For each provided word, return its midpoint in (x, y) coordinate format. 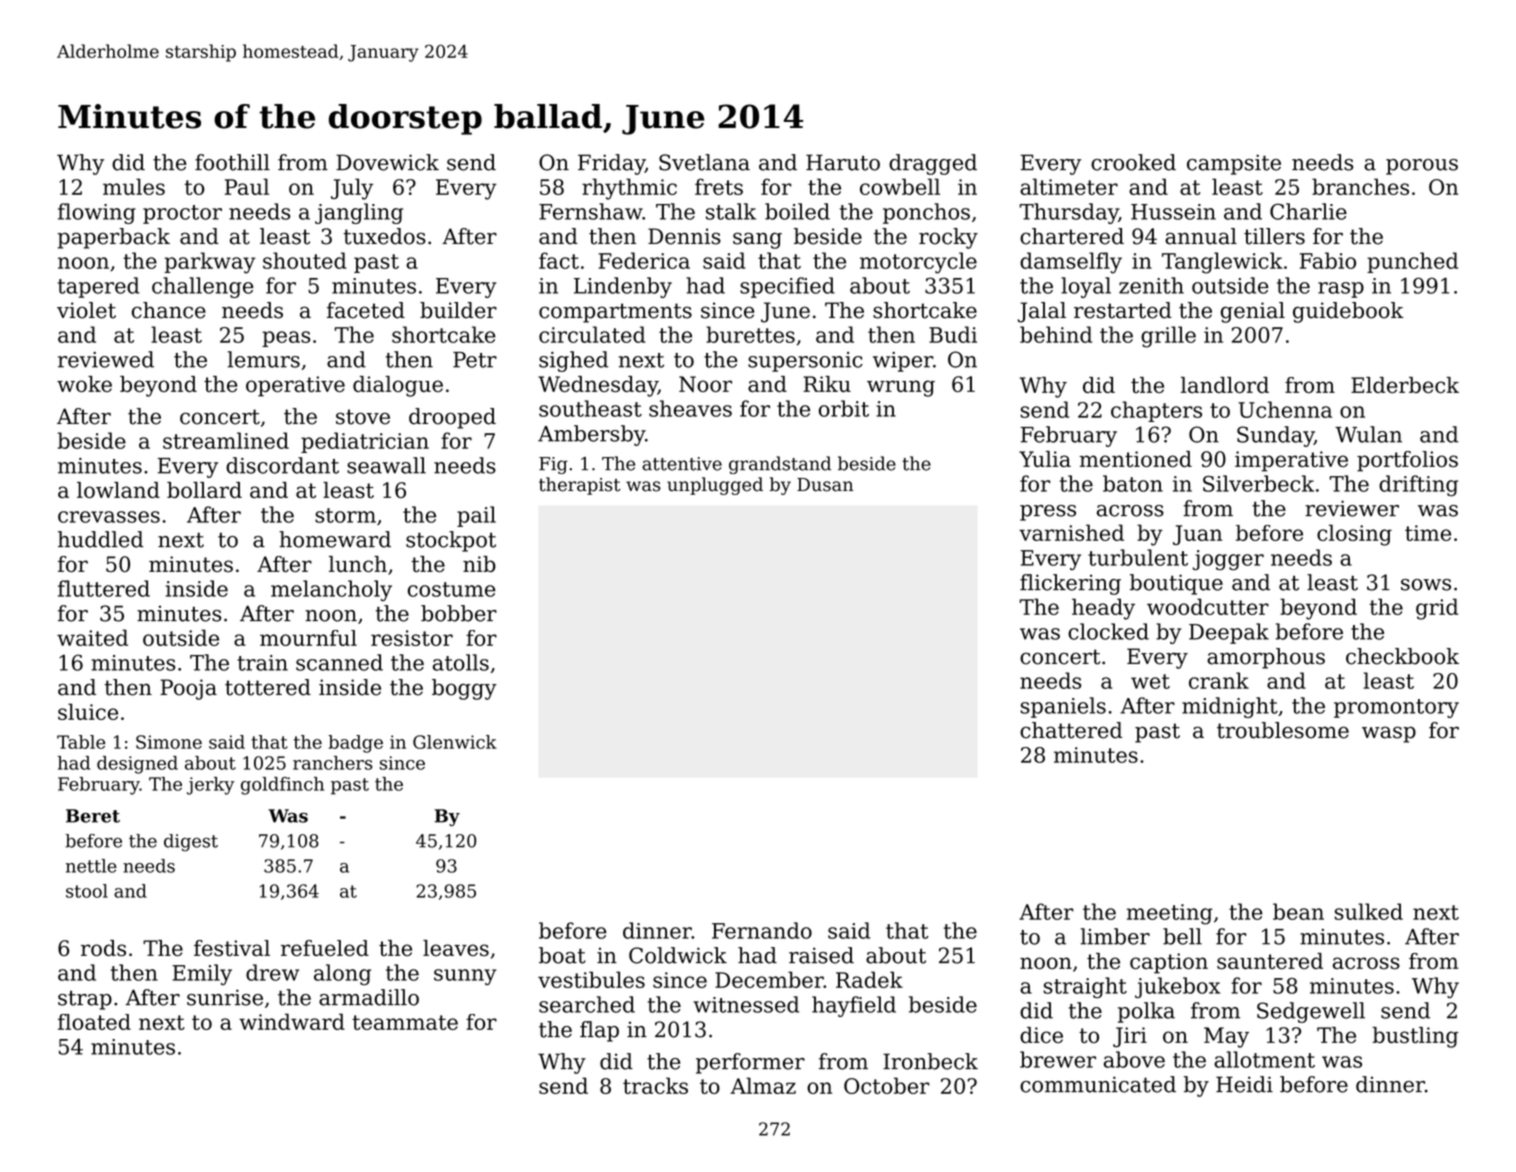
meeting (1170, 914)
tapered (99, 287)
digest (191, 843)
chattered (1071, 730)
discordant (282, 465)
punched (1412, 262)
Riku (827, 384)
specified (787, 287)
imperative (1291, 461)
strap (85, 1000)
